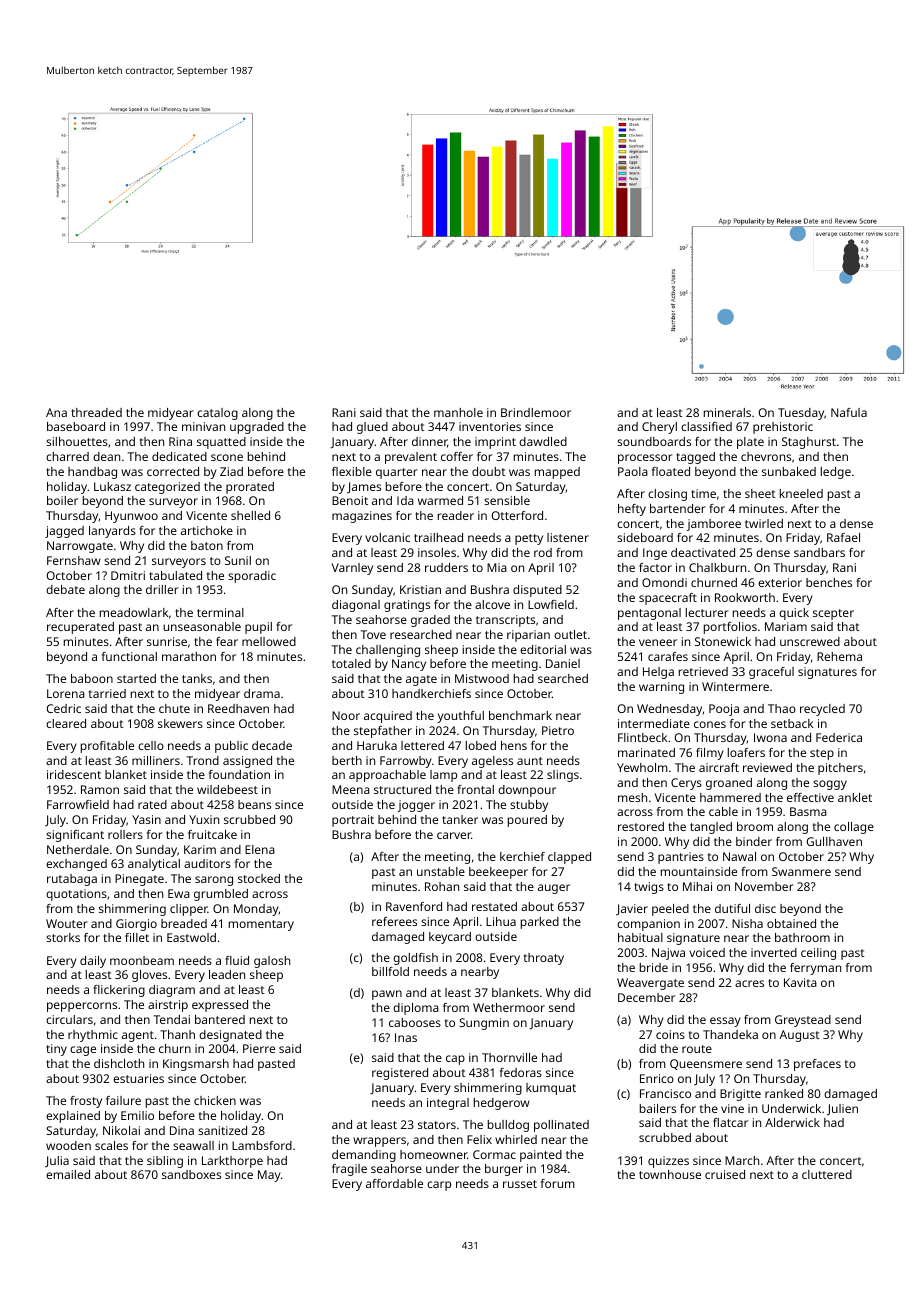  Describe the element at coordinates (227, 641) in the screenshot. I see `fear` at that location.
